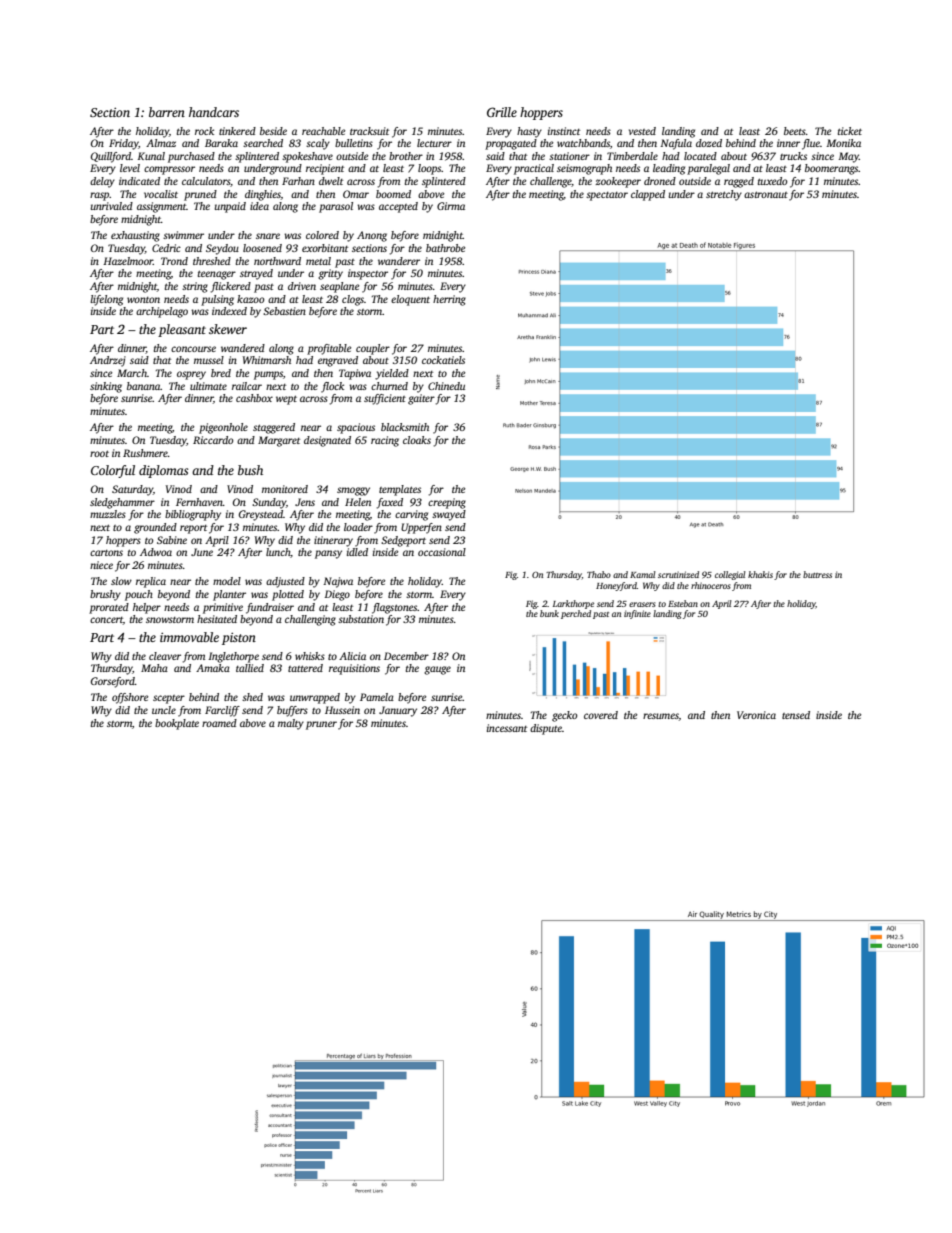 This document has width=952, height=1233. I want to click on Pamela, so click(377, 697).
